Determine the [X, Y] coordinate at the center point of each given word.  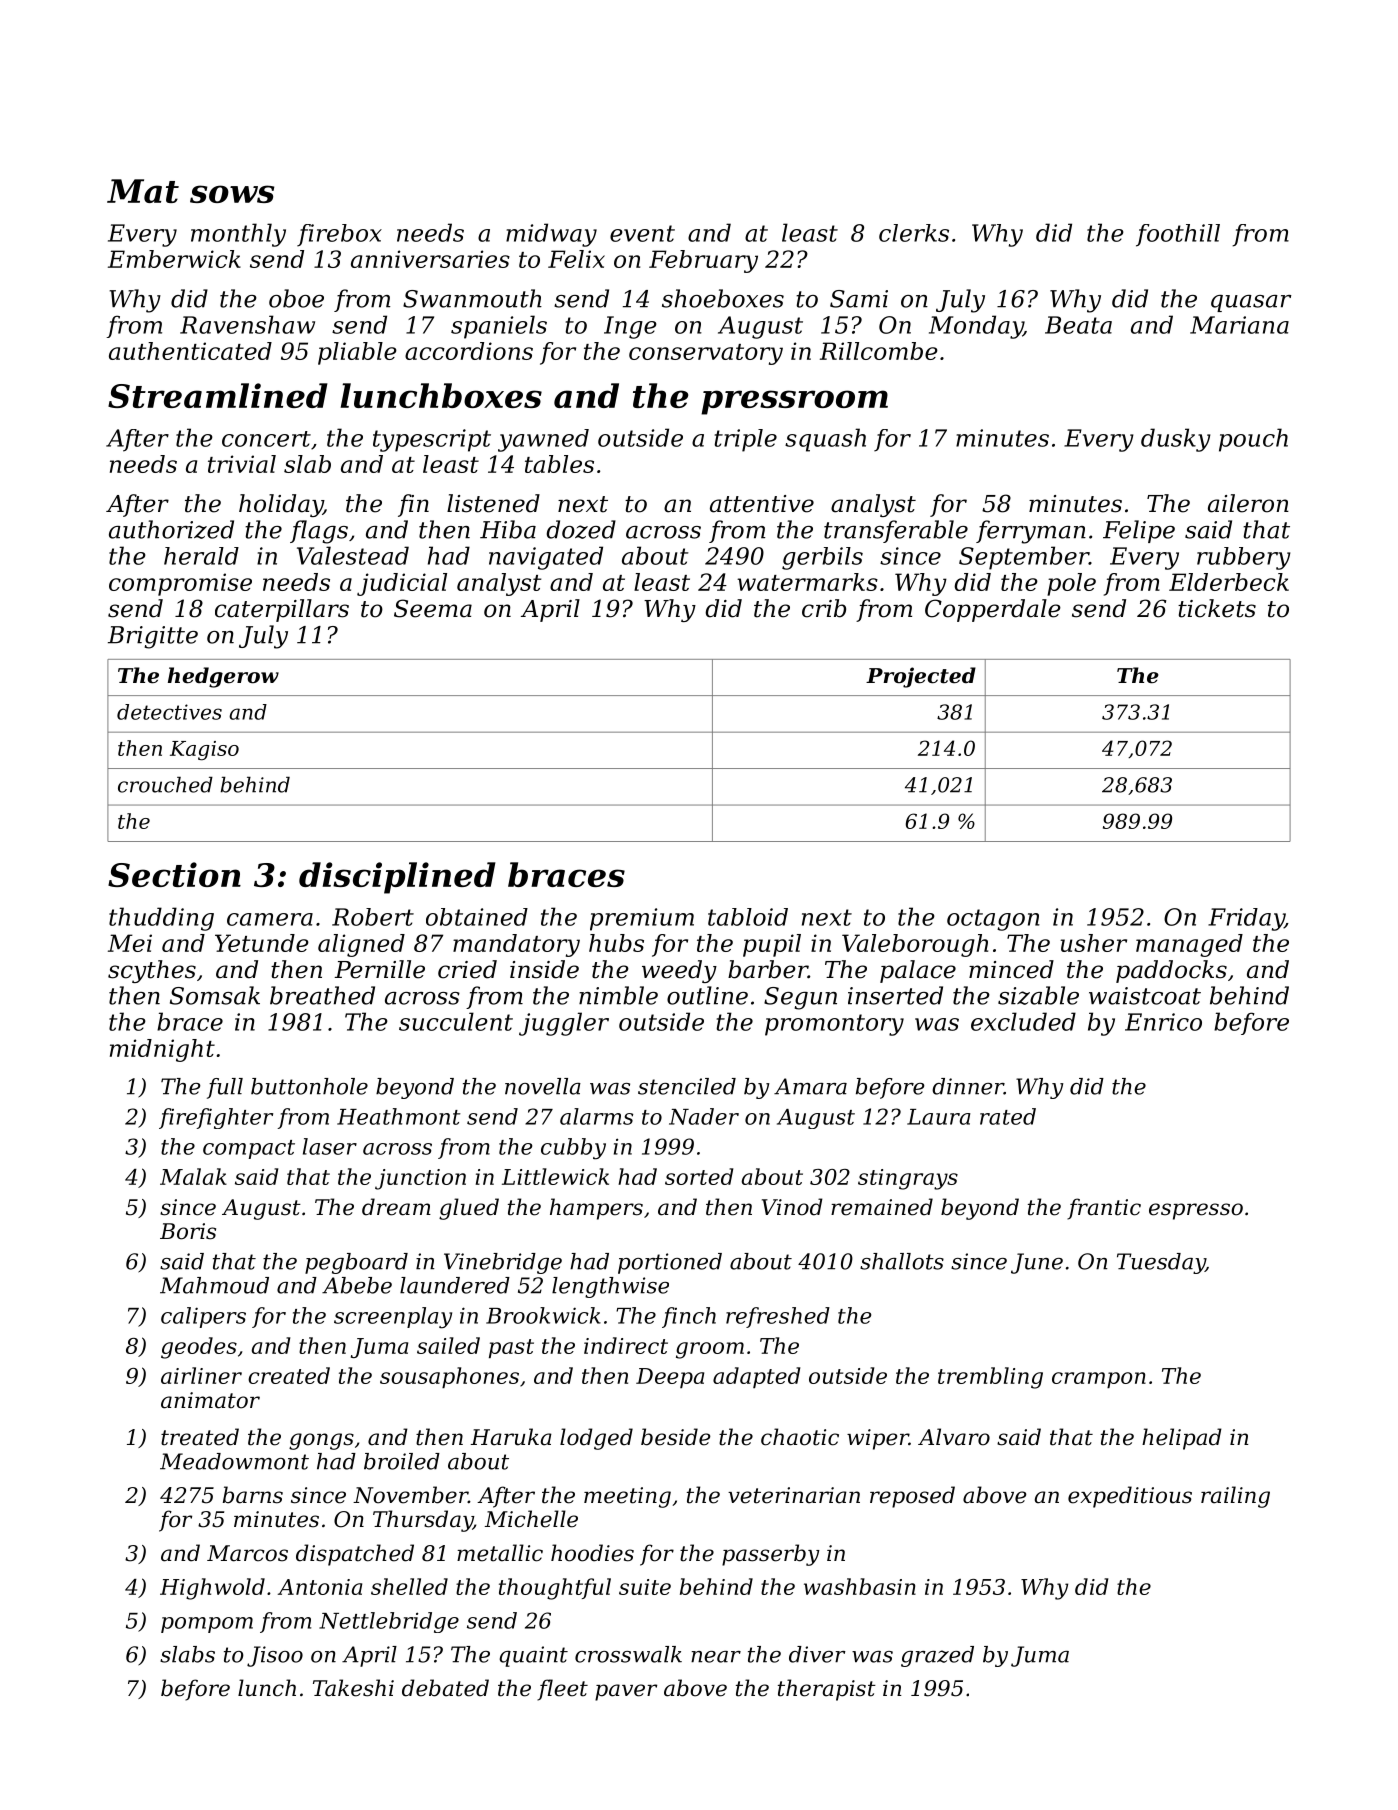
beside [675, 1437]
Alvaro [954, 1437]
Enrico [1163, 1022]
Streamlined [218, 395]
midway [551, 235]
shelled [409, 1586]
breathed [322, 995]
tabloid [748, 917]
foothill [1178, 235]
